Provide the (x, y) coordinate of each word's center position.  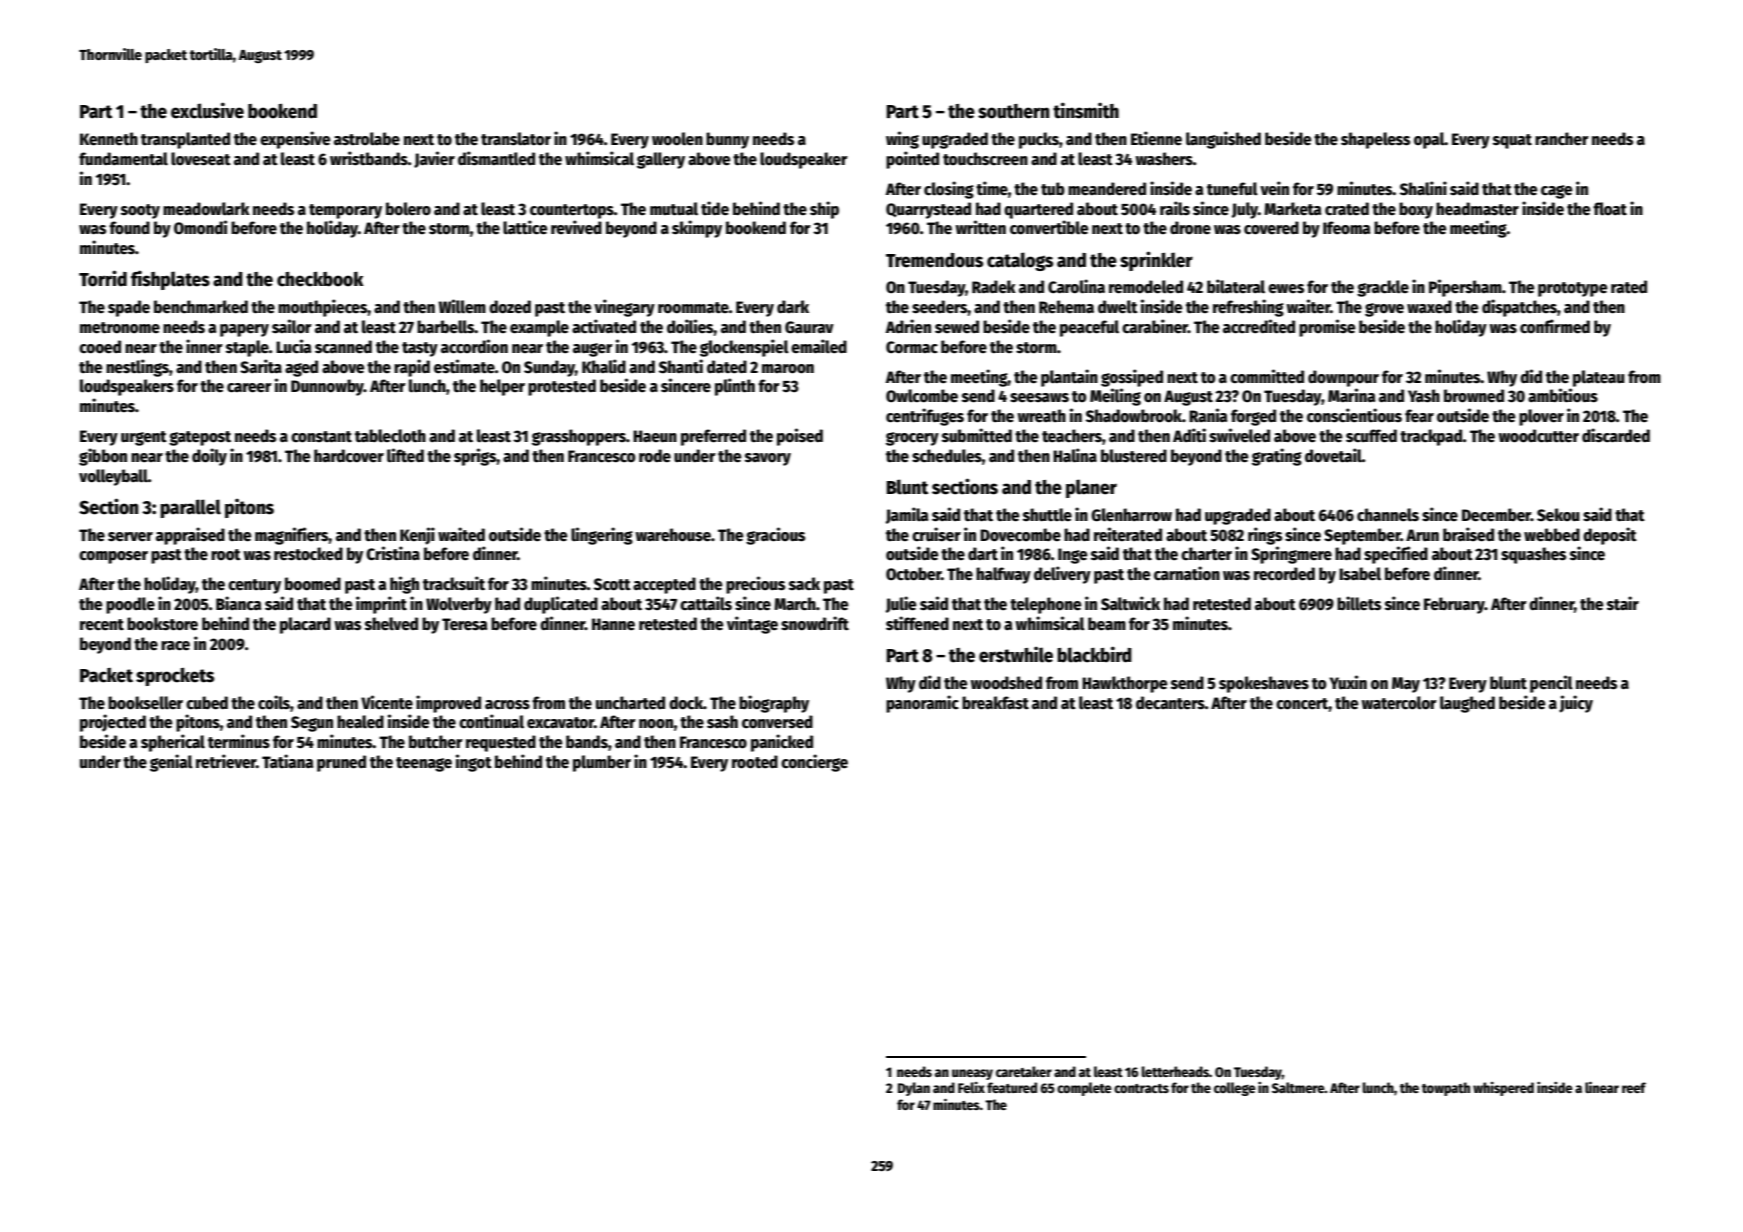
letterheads (1175, 1071)
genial (171, 763)
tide (715, 208)
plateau (1599, 378)
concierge (814, 763)
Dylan (914, 1089)
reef (1634, 1087)
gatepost (200, 438)
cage (1557, 192)
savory (768, 459)
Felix (971, 1087)
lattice (525, 227)
